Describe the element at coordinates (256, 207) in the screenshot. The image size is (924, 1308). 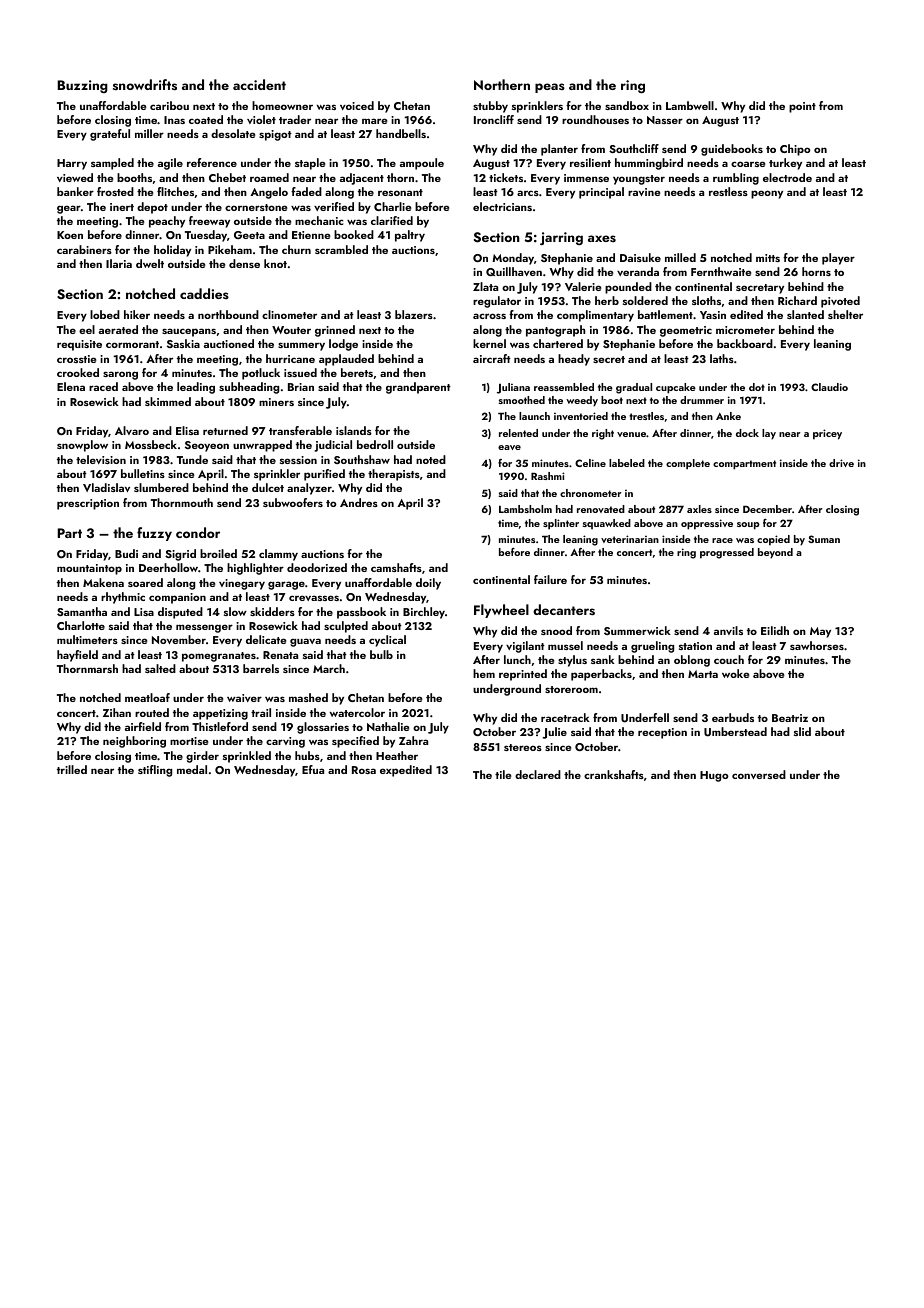
I see `cornerstone` at that location.
